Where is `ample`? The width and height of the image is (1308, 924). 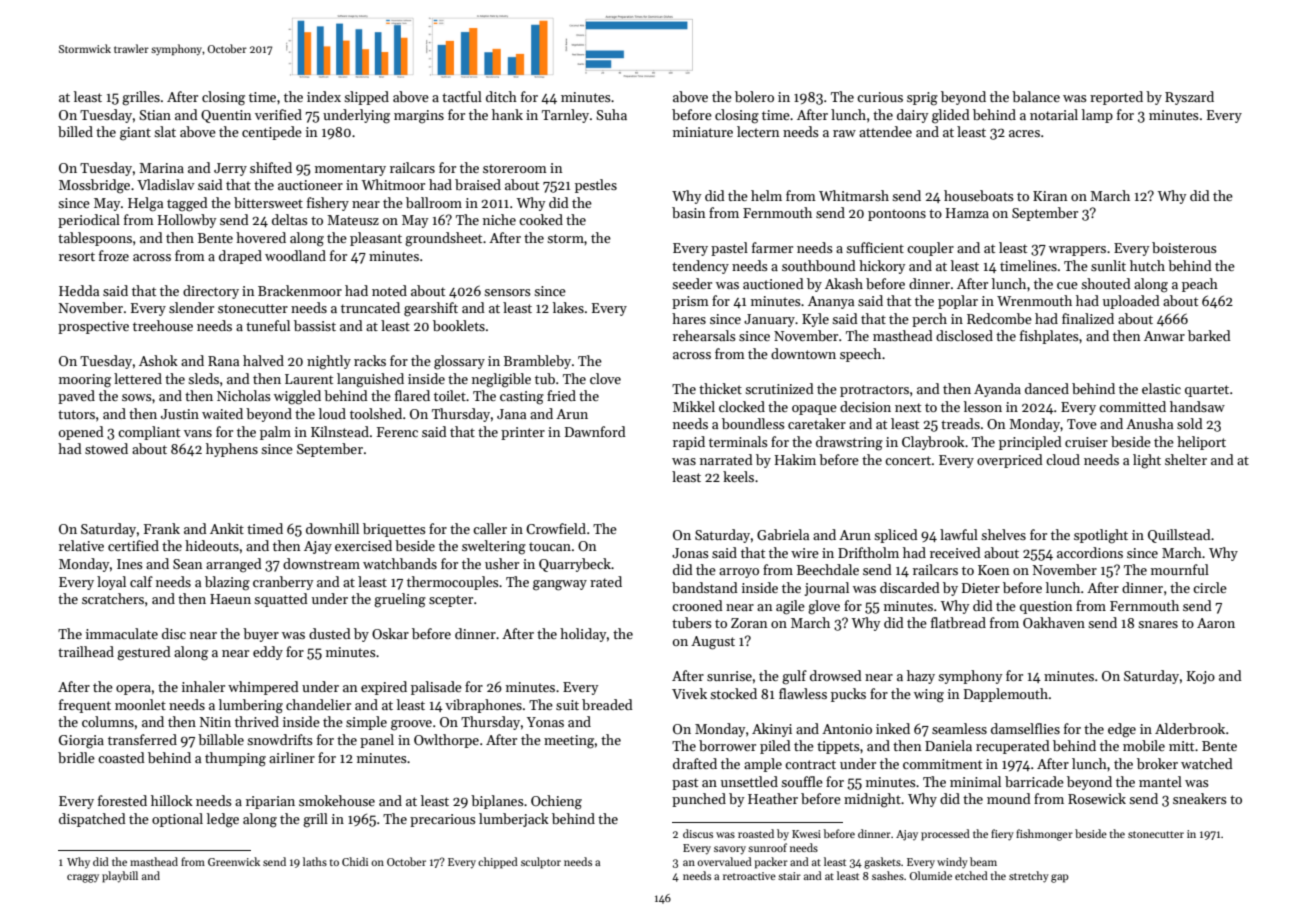
ample is located at coordinates (763, 765).
